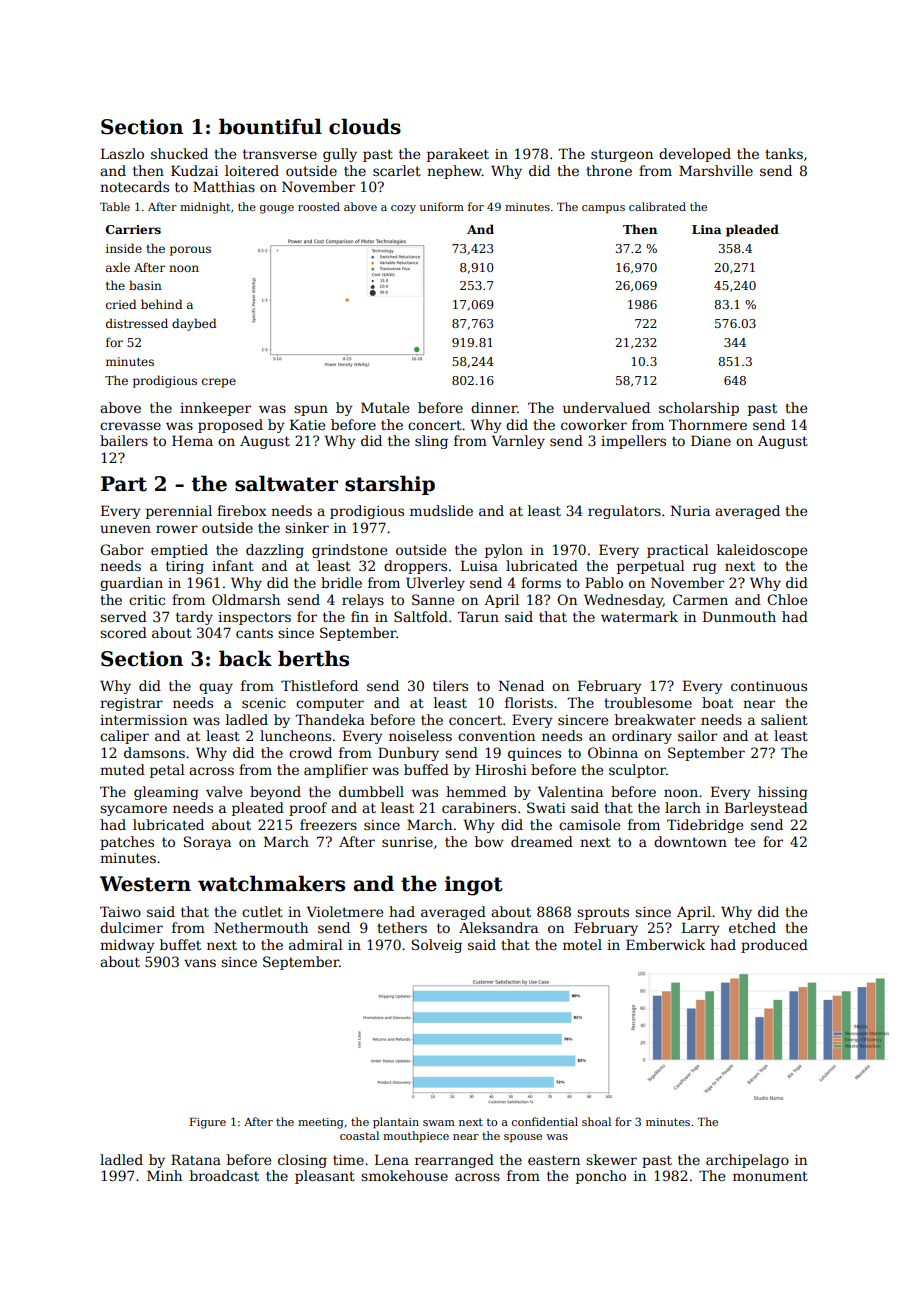 Image resolution: width=908 pixels, height=1316 pixels. What do you see at coordinates (769, 686) in the image?
I see `continuous` at bounding box center [769, 686].
